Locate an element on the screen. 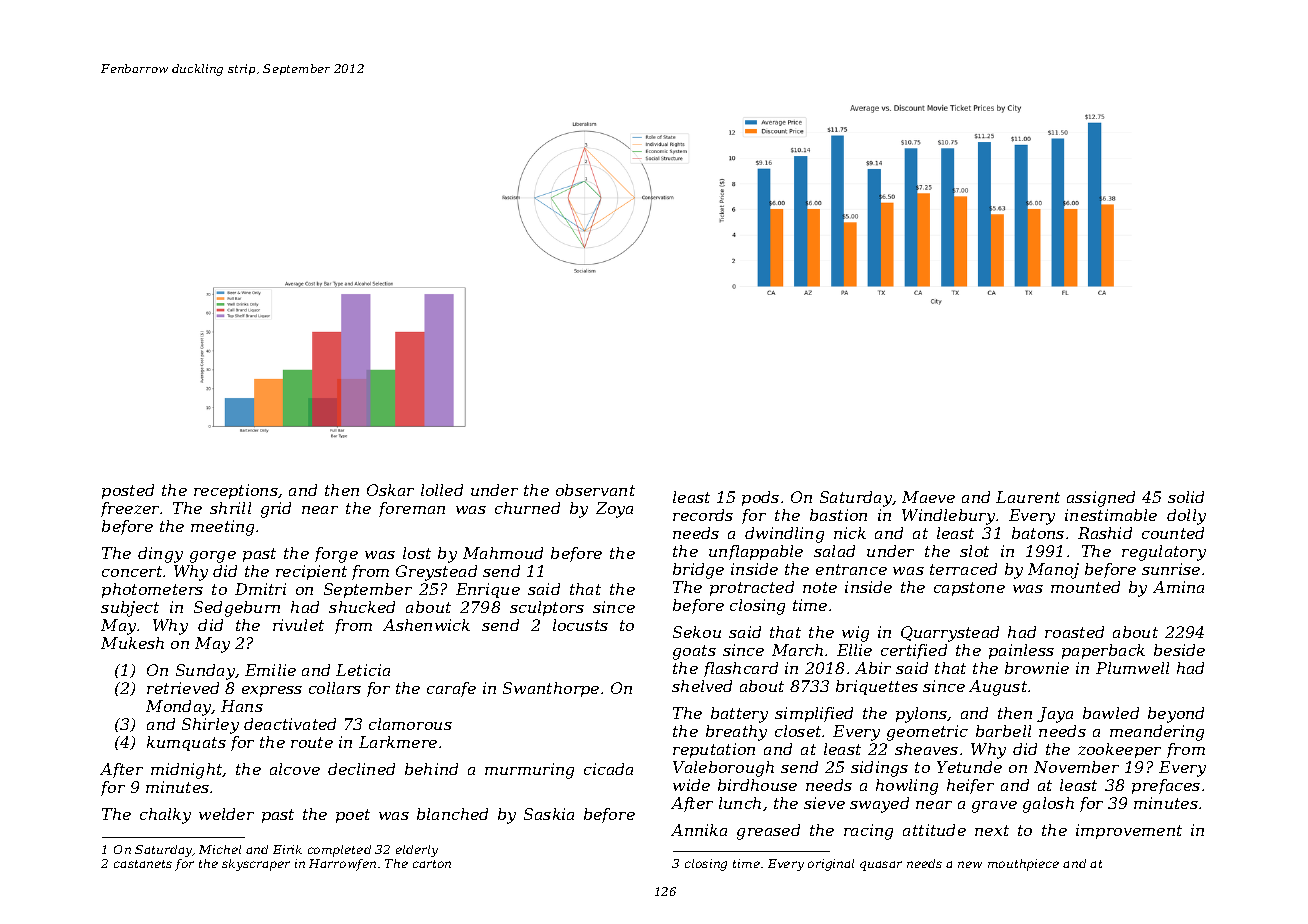 This screenshot has height=924, width=1308. carton is located at coordinates (432, 864).
